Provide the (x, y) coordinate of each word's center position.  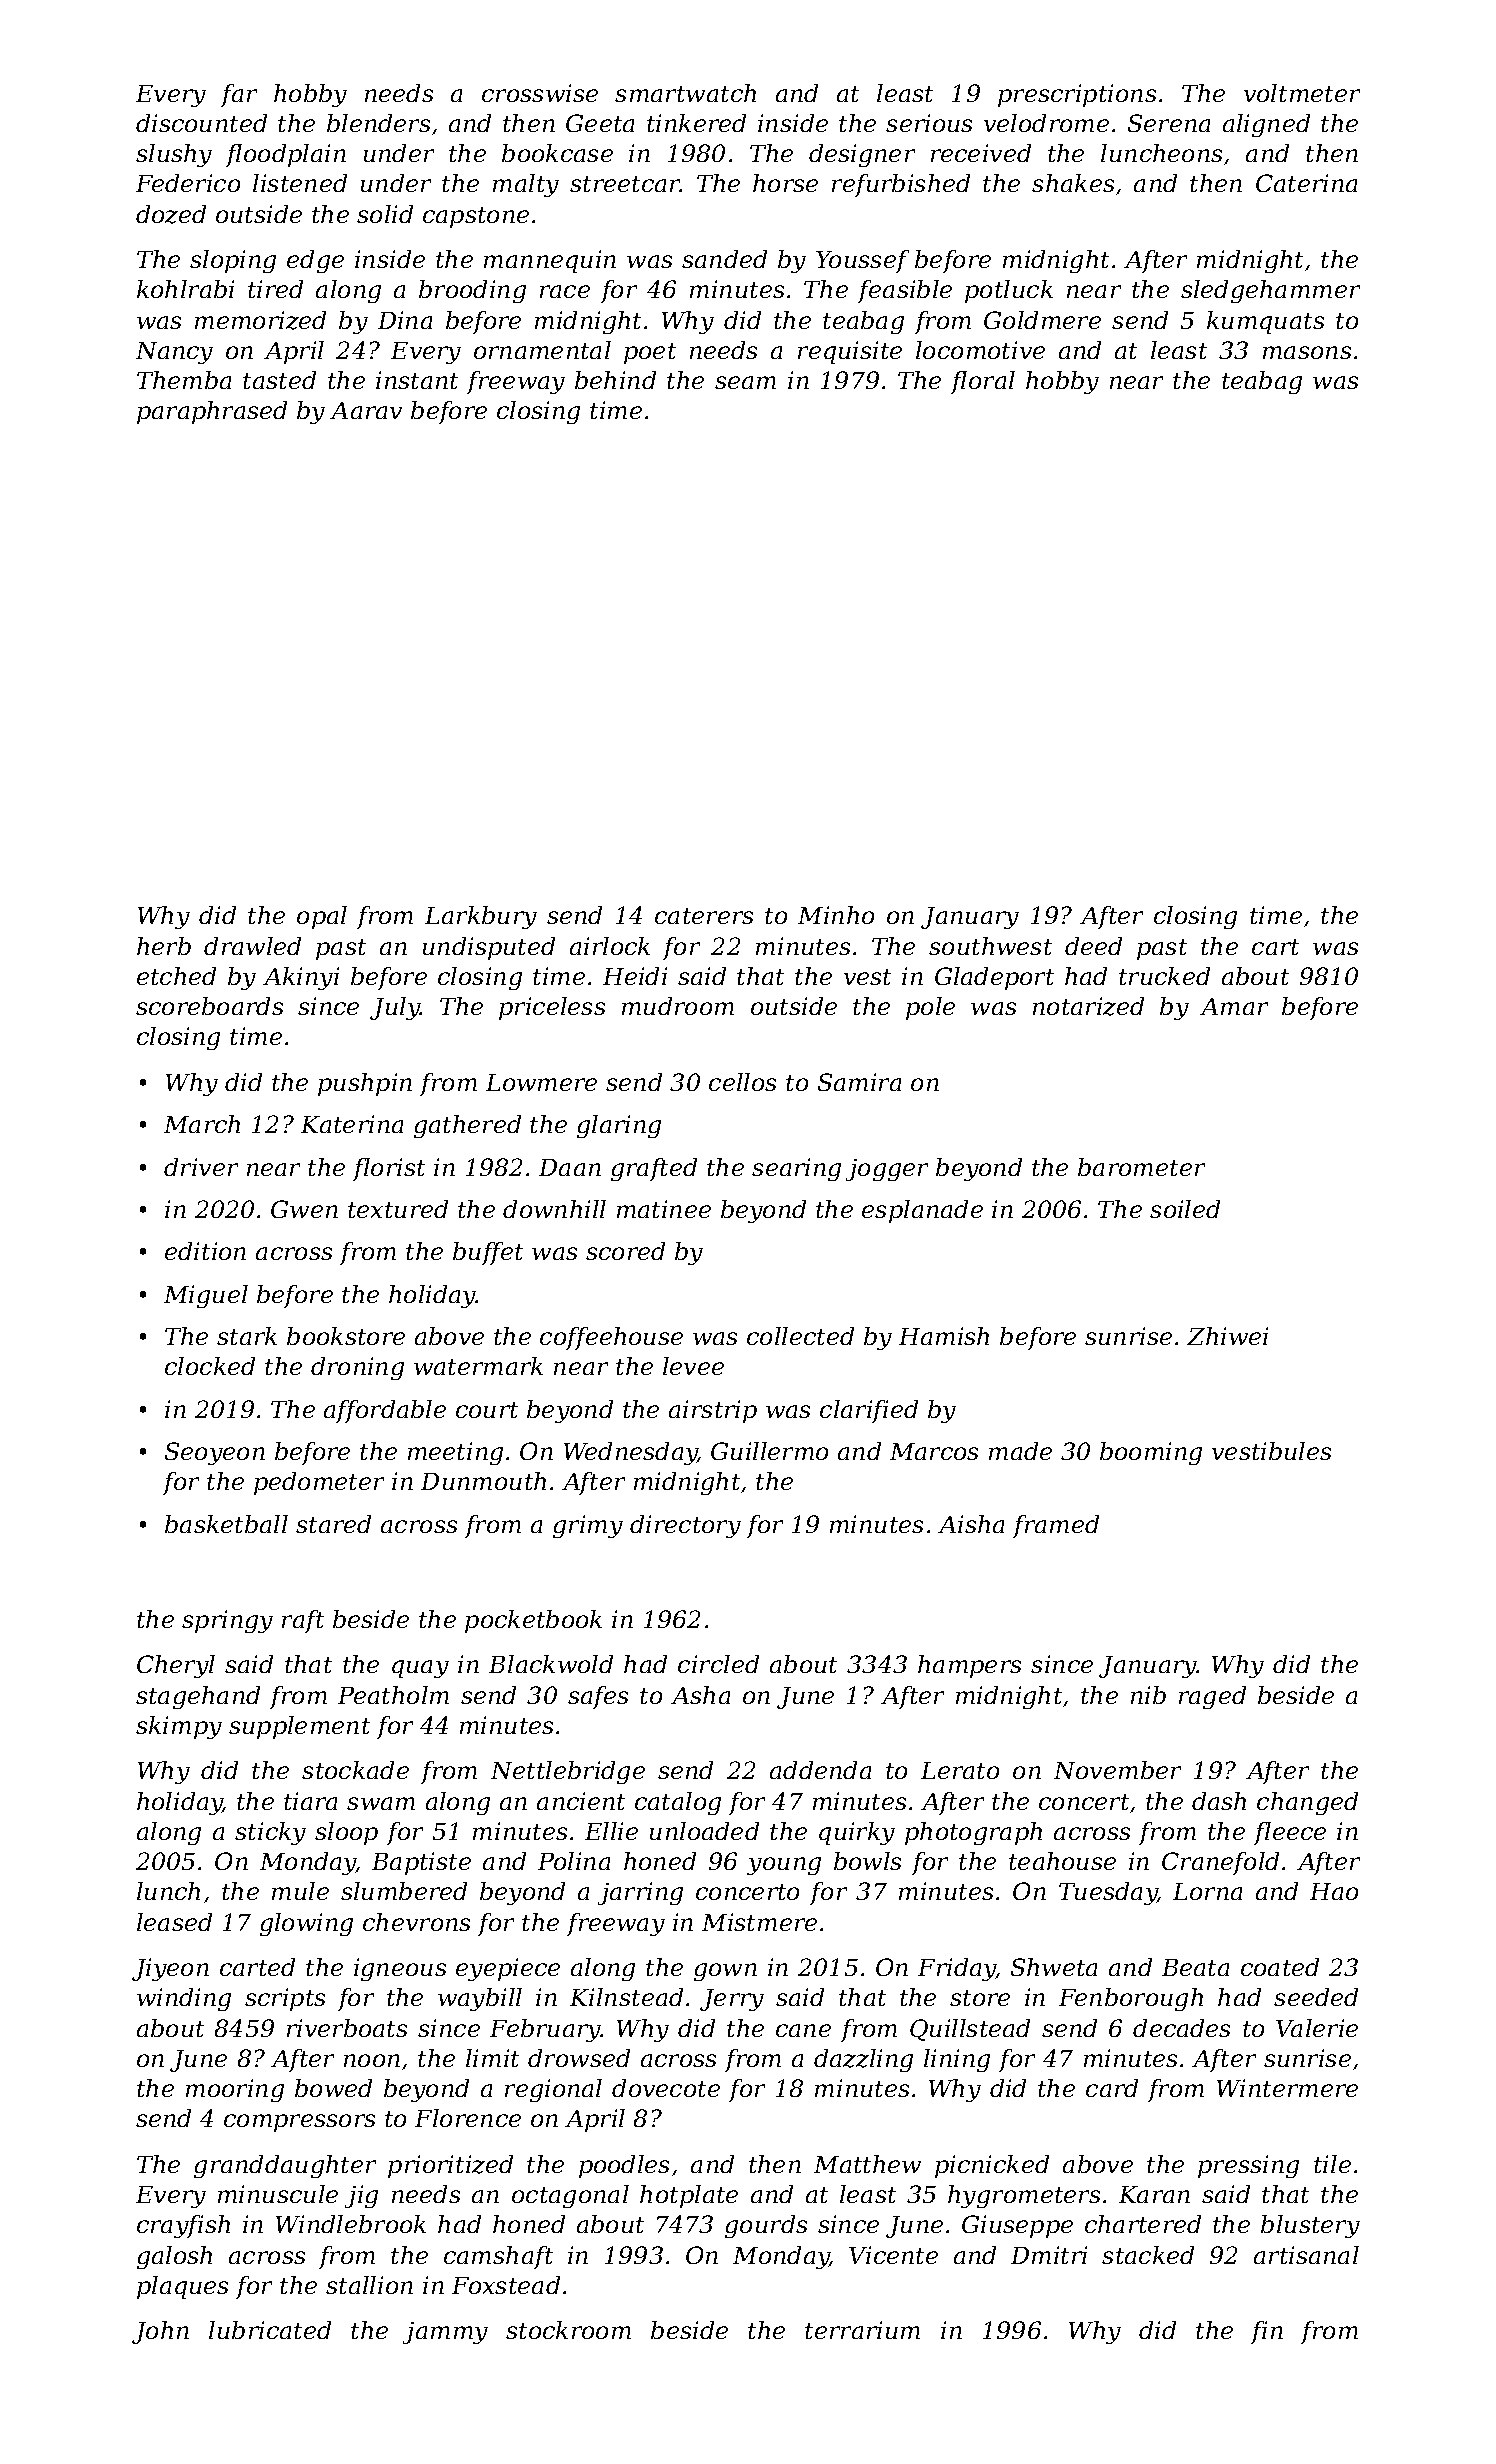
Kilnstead (626, 1997)
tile (1332, 2164)
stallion (369, 2285)
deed (1093, 946)
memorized (260, 320)
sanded (724, 259)
